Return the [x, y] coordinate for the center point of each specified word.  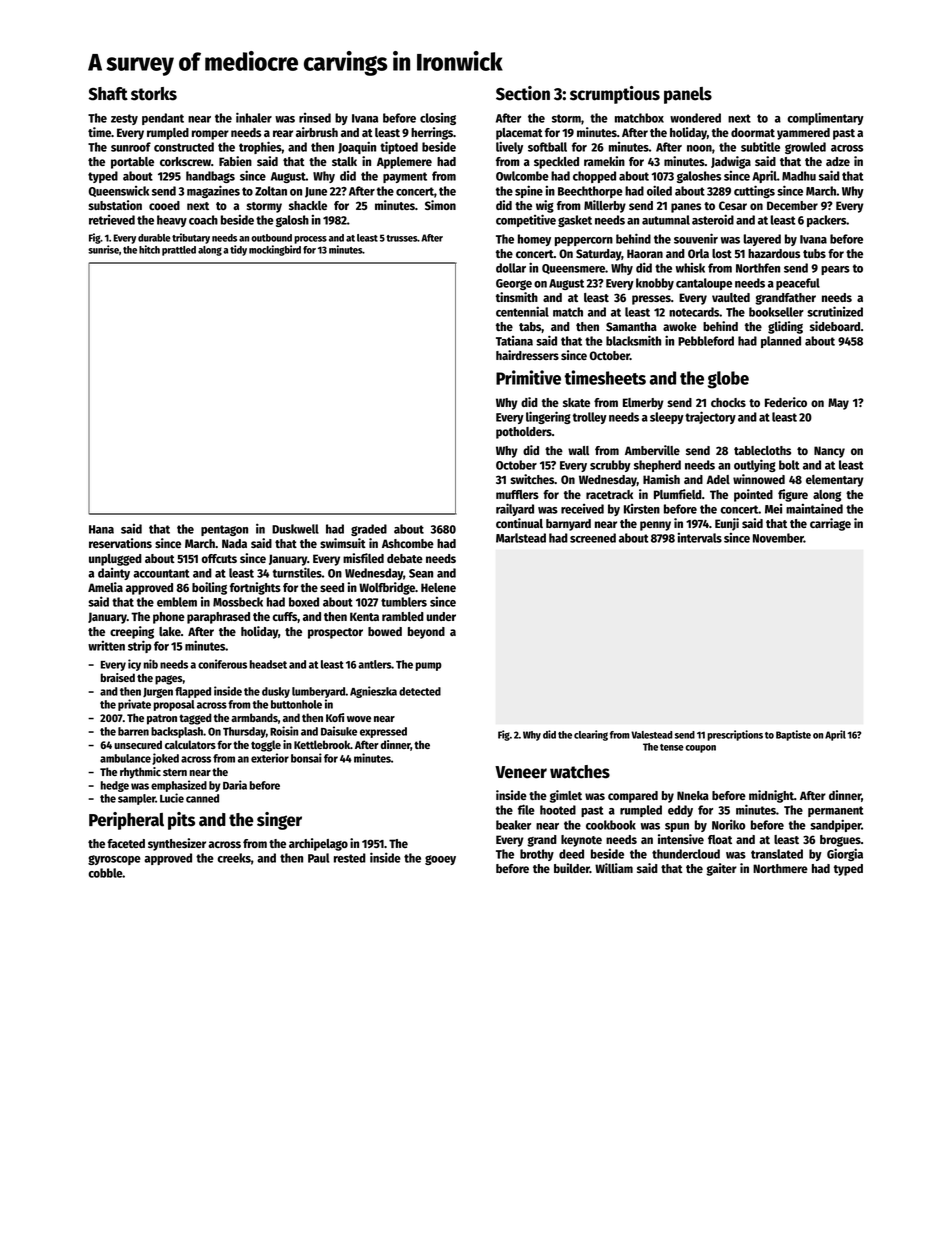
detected [420, 691]
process [310, 240]
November [778, 538]
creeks [234, 858]
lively [509, 147]
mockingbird [275, 250]
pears [835, 270]
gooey [440, 860]
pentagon [224, 530]
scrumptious [615, 95]
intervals [699, 538]
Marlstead [521, 538]
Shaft [108, 94]
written [106, 646]
